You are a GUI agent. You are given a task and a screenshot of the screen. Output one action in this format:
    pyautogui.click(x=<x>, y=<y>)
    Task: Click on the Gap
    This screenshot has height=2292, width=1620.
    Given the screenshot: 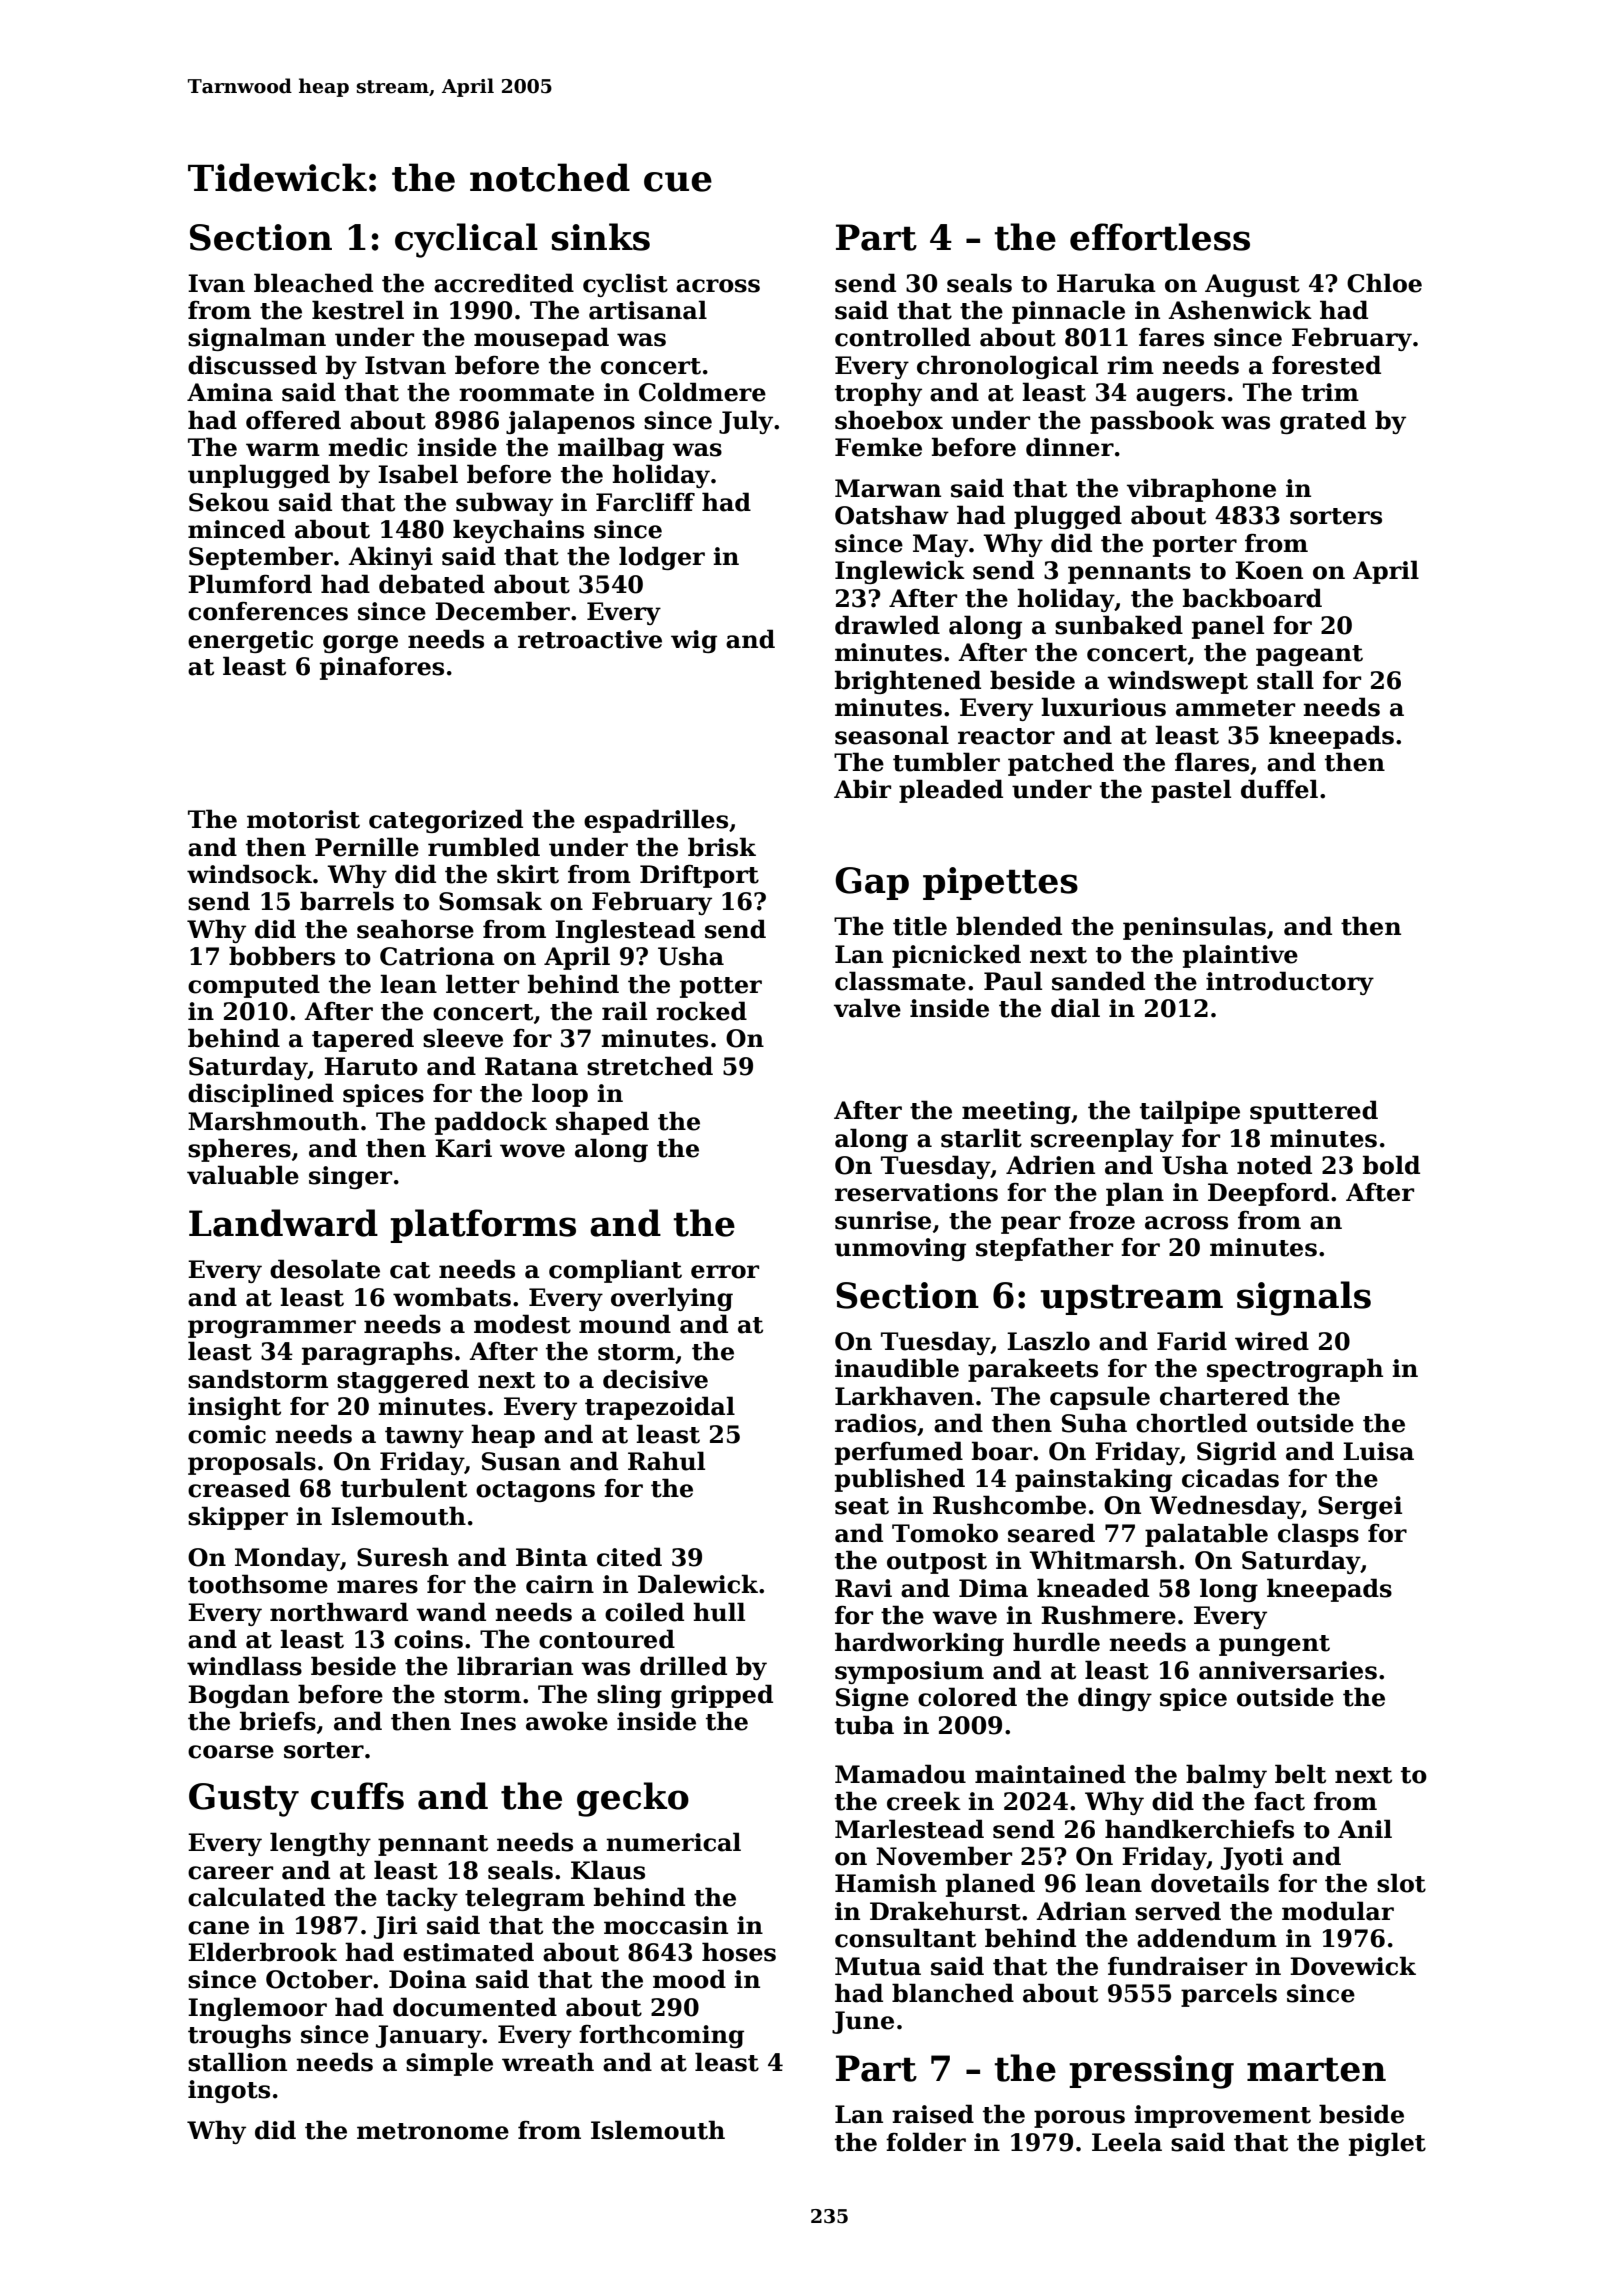 What is the action you would take?
    pyautogui.click(x=872, y=883)
